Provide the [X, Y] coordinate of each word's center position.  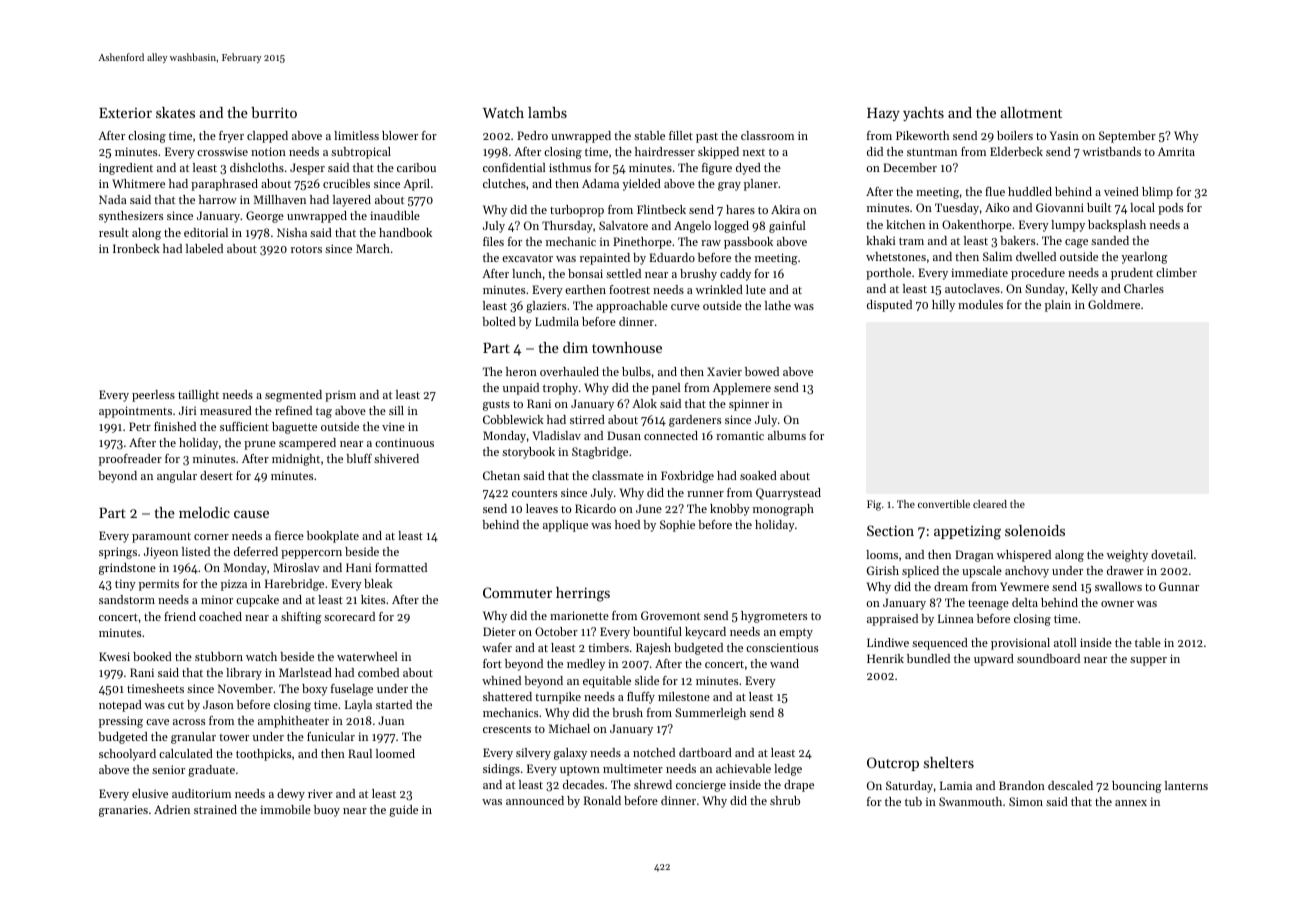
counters [534, 493]
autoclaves [972, 288]
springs [118, 553]
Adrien [172, 809]
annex [1131, 803]
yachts [923, 114]
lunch [527, 273]
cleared [990, 504]
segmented [293, 396]
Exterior [125, 113]
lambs [547, 112]
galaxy [570, 754]
